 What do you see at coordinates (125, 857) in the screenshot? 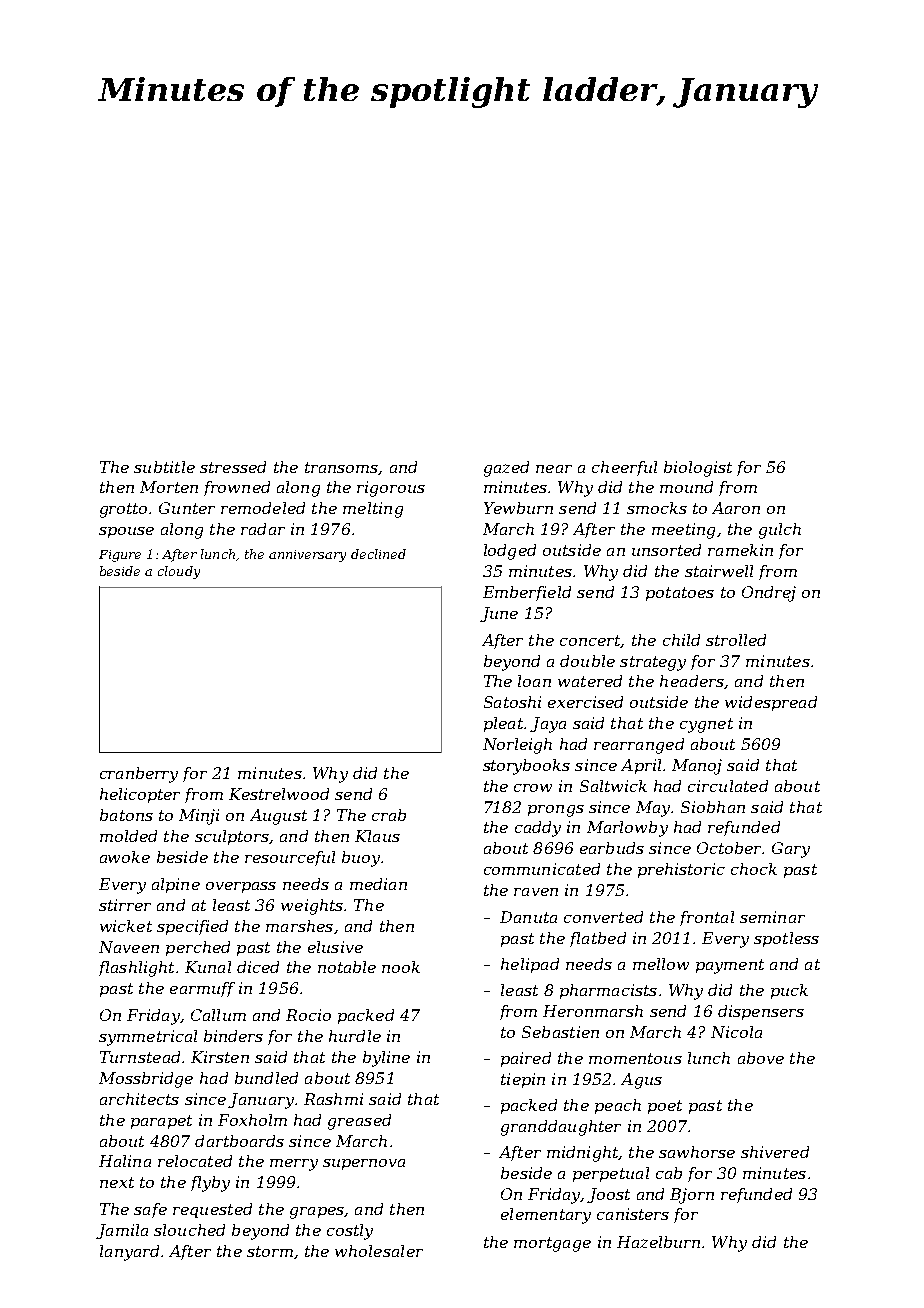
I see `awoke` at bounding box center [125, 857].
